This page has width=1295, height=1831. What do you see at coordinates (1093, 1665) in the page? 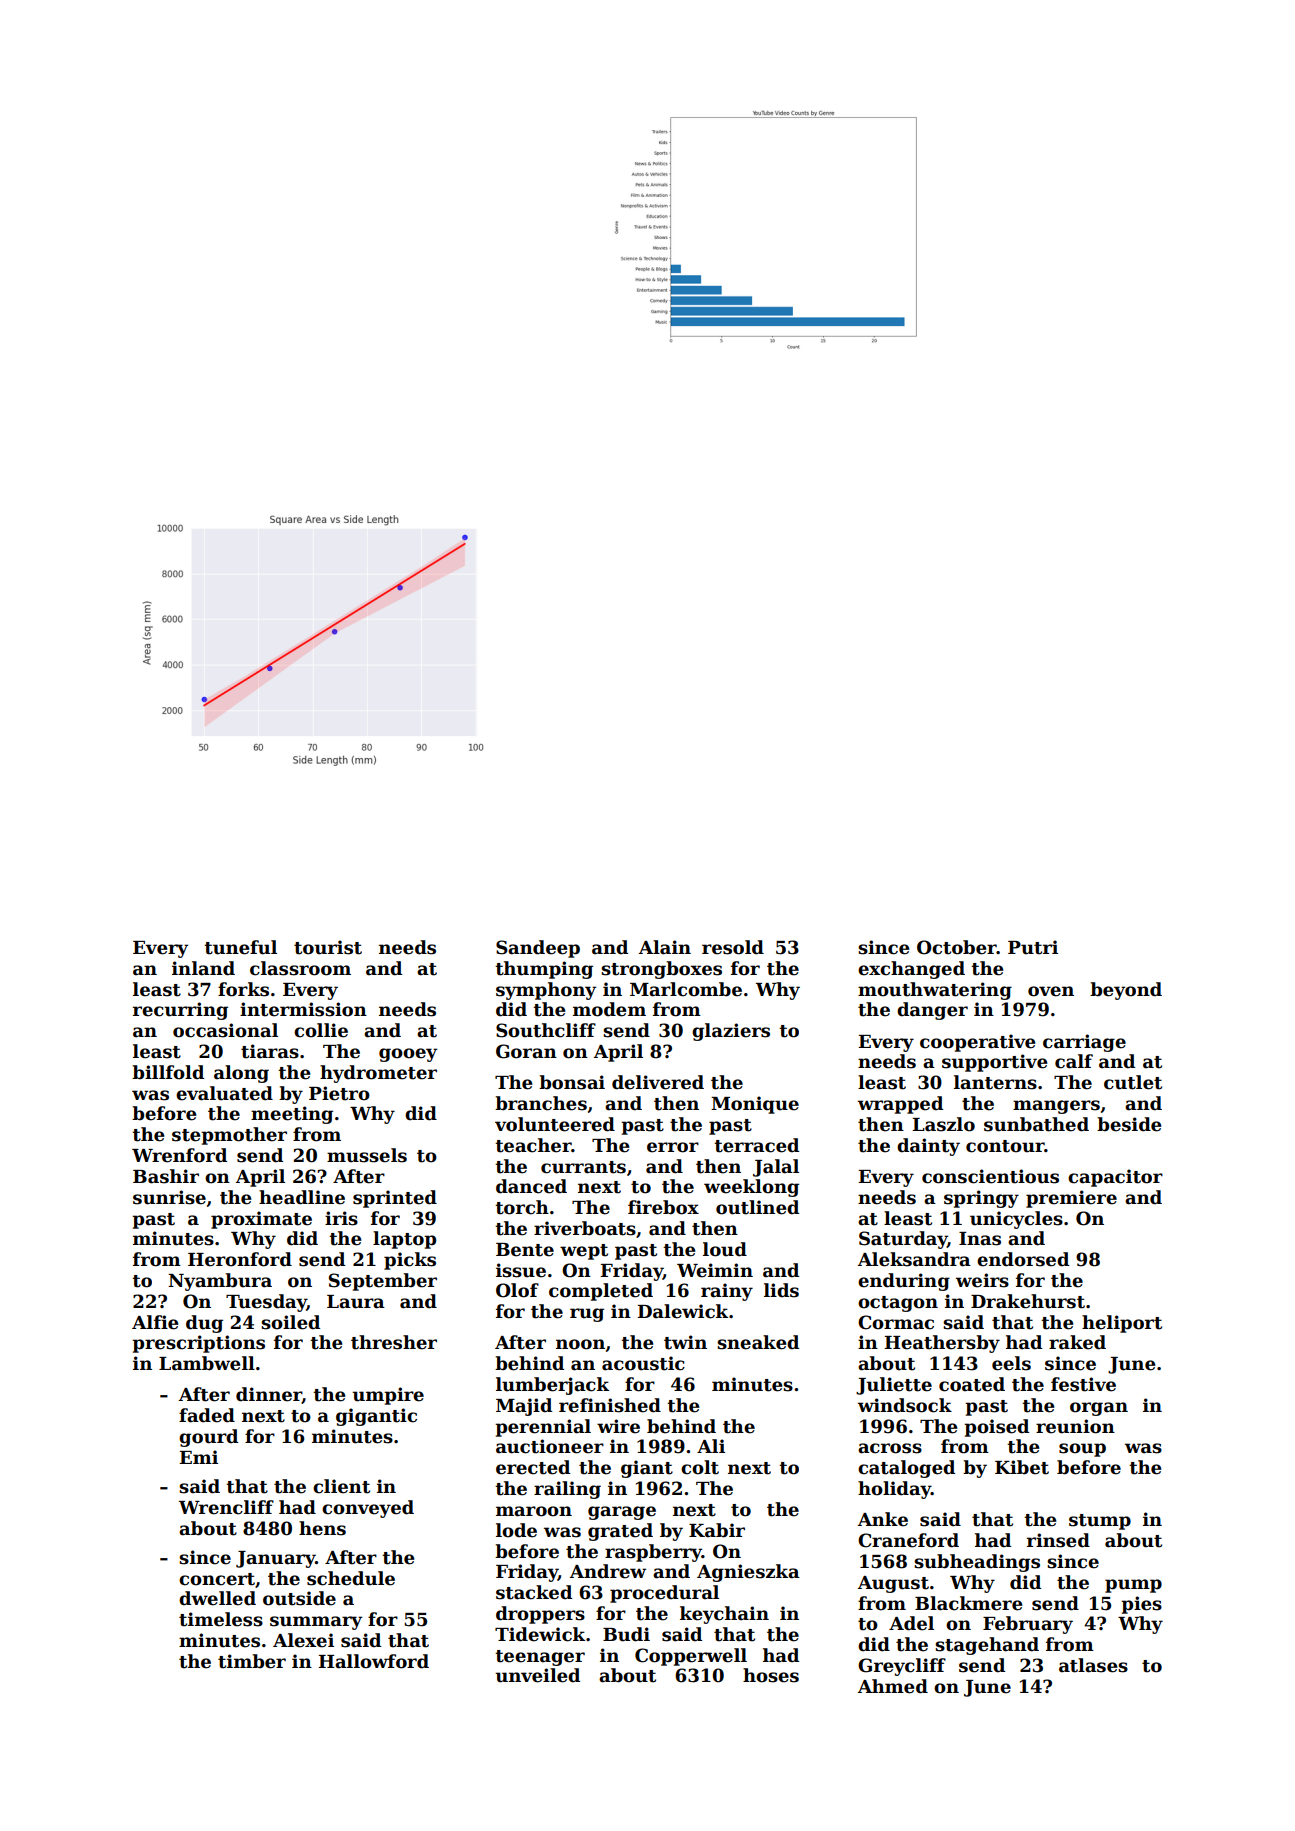
I see `atlases` at bounding box center [1093, 1665].
